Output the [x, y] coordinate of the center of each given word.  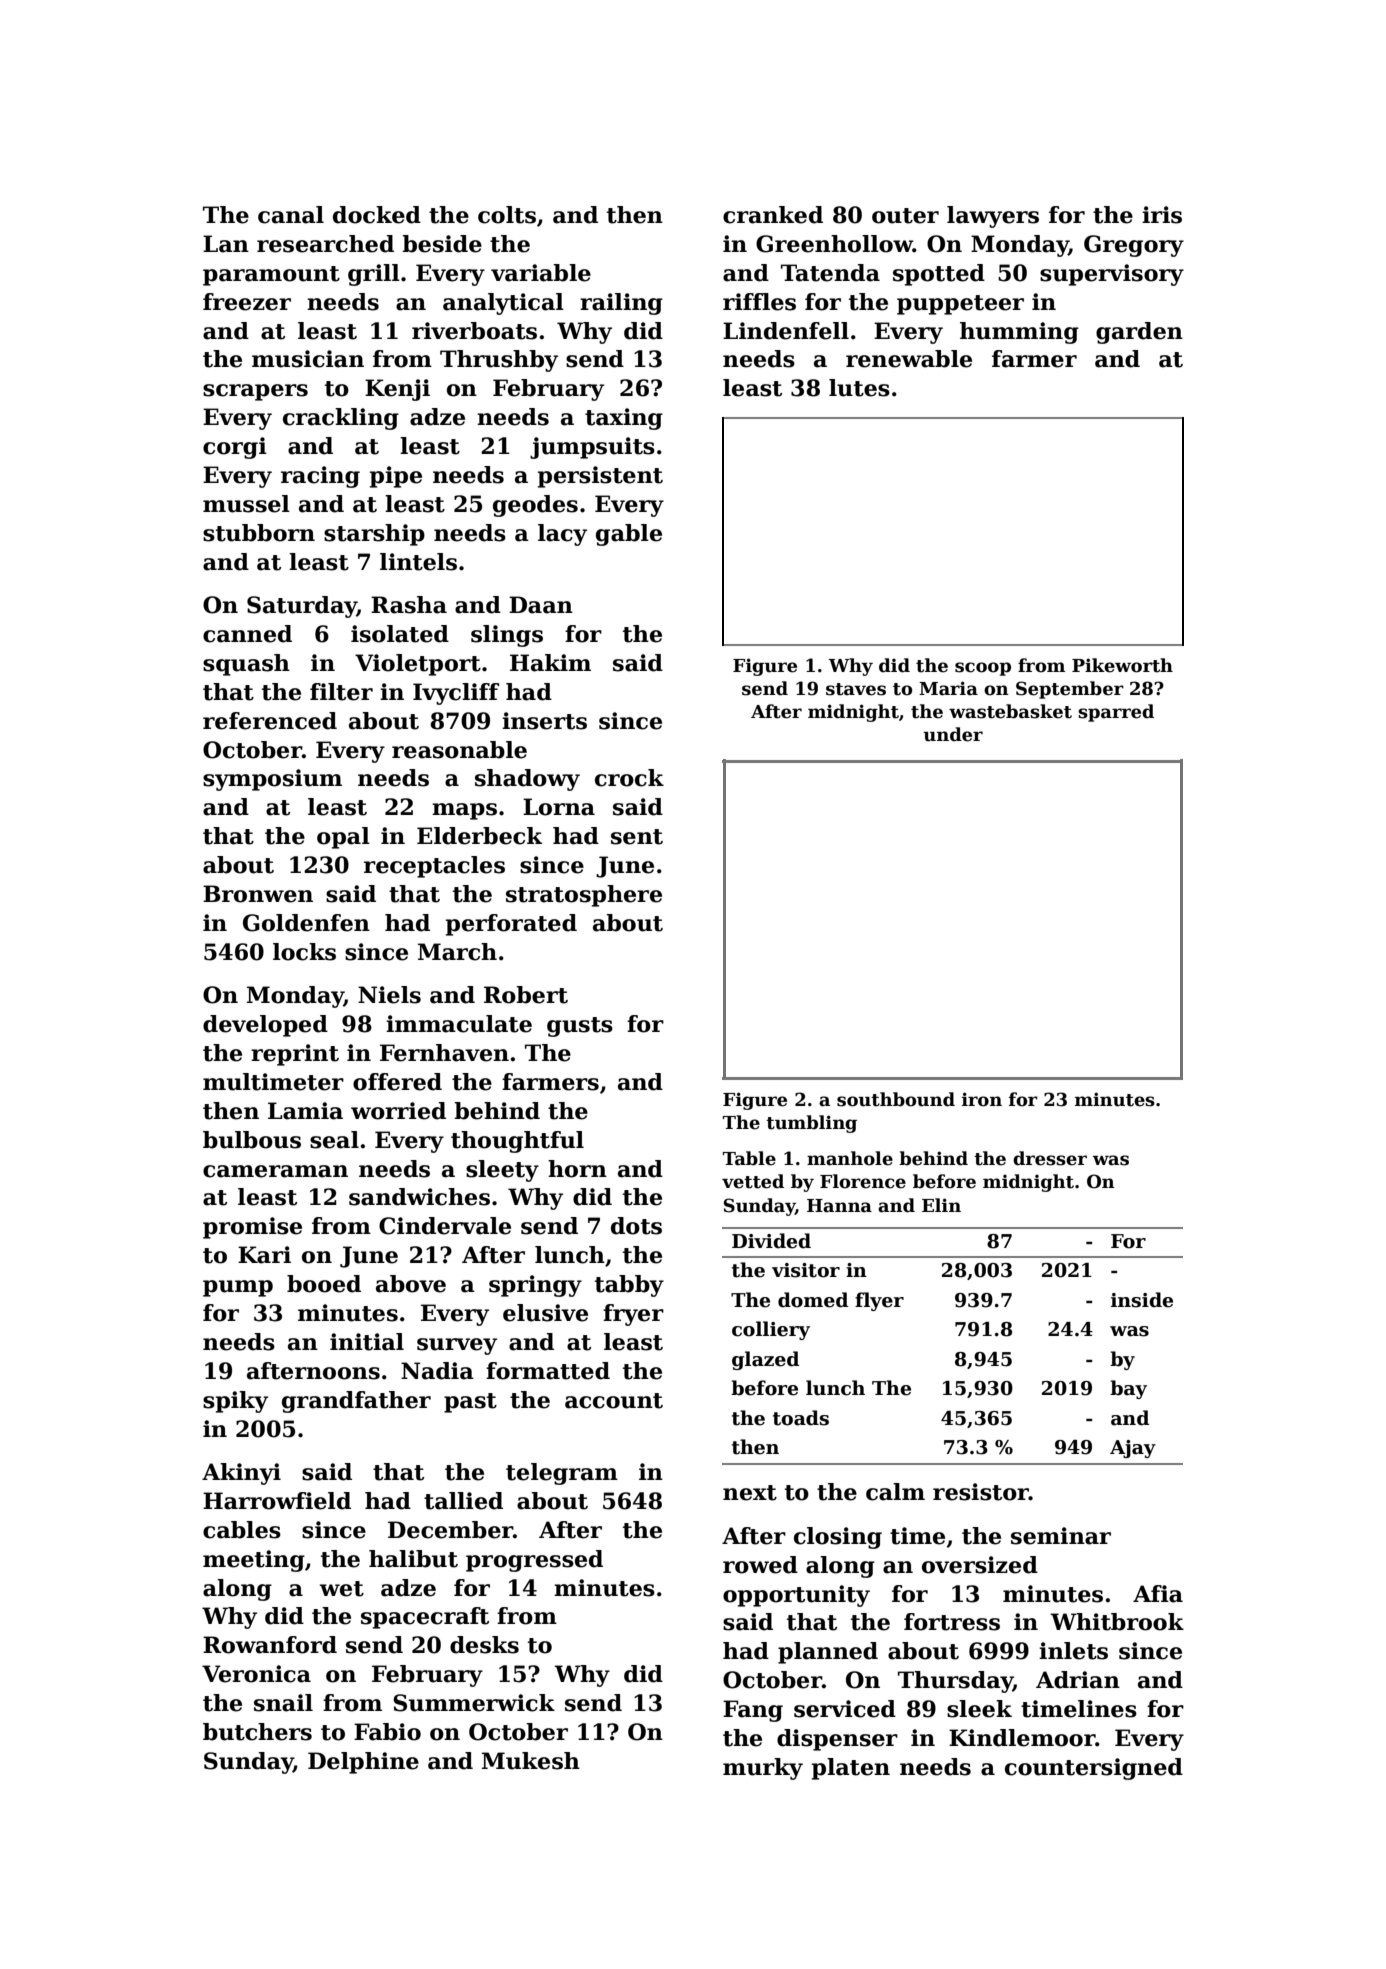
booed [324, 1284]
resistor [981, 1492]
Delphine [363, 1763]
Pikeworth [1122, 665]
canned [247, 634]
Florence [863, 1181]
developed [265, 1026]
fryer [633, 1315]
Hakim [550, 663]
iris [1162, 215]
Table [749, 1158]
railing [621, 304]
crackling [341, 419]
